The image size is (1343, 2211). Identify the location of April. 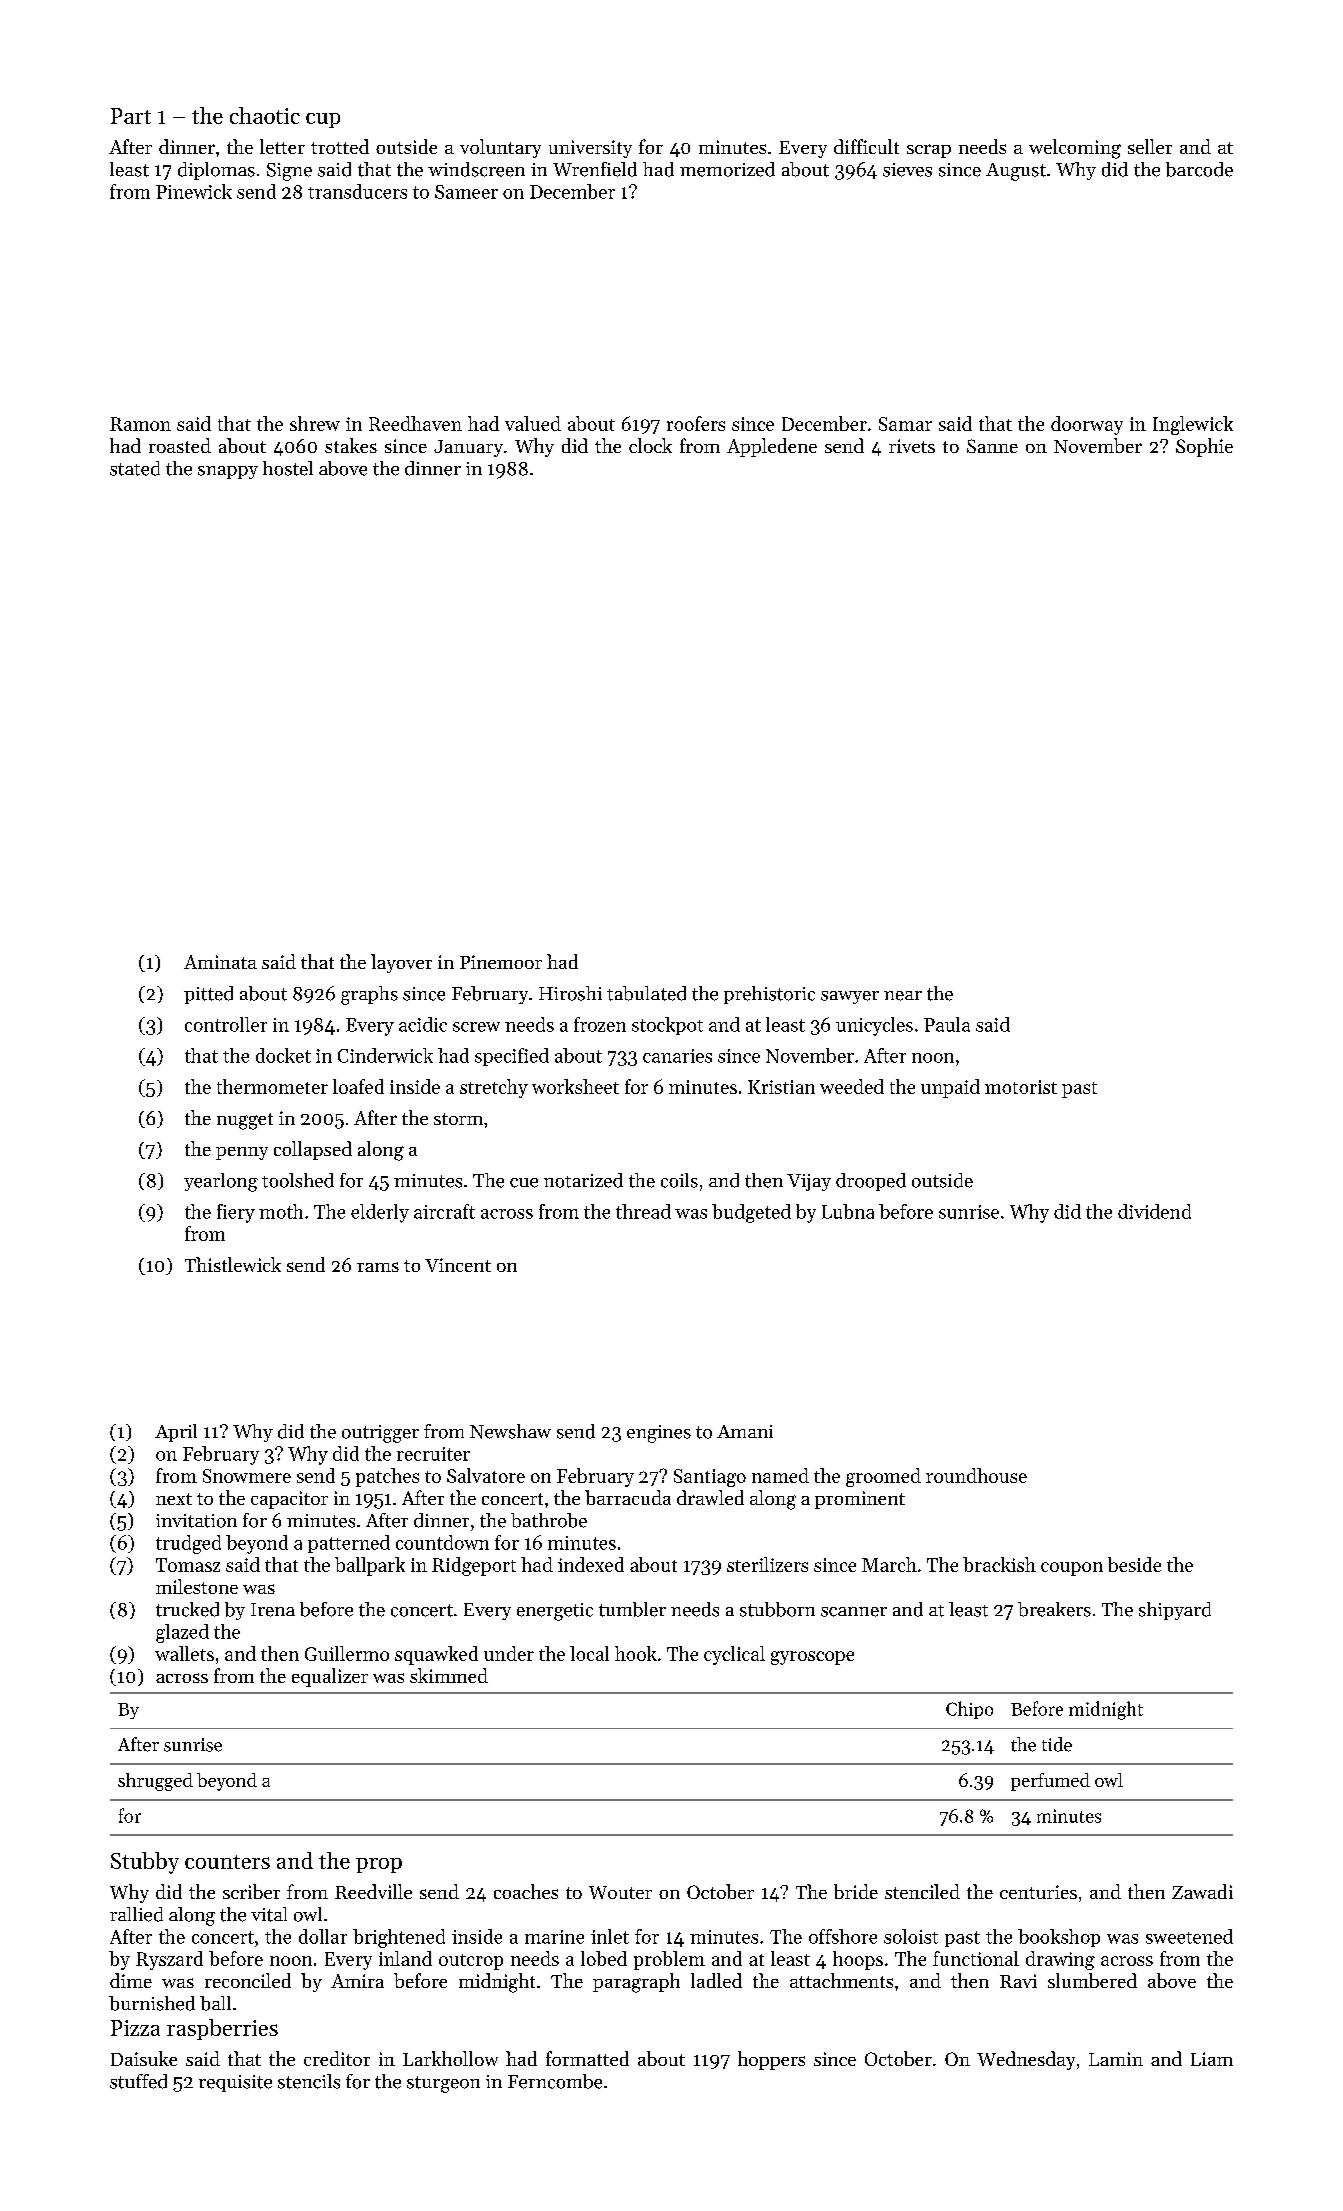
(176, 1433).
